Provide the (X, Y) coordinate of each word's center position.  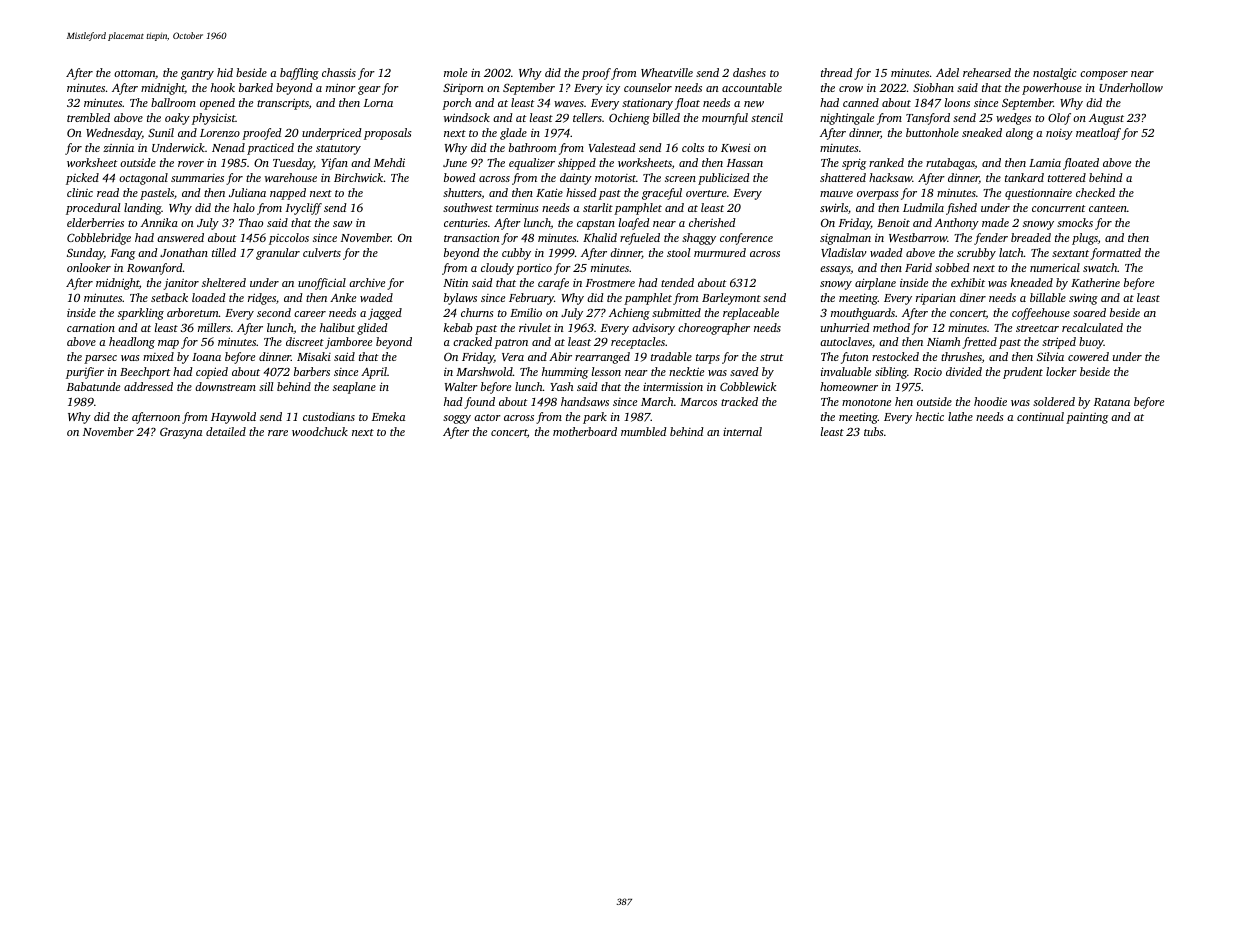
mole (455, 72)
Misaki (314, 356)
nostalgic (1054, 74)
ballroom (173, 102)
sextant (1070, 253)
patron (511, 344)
